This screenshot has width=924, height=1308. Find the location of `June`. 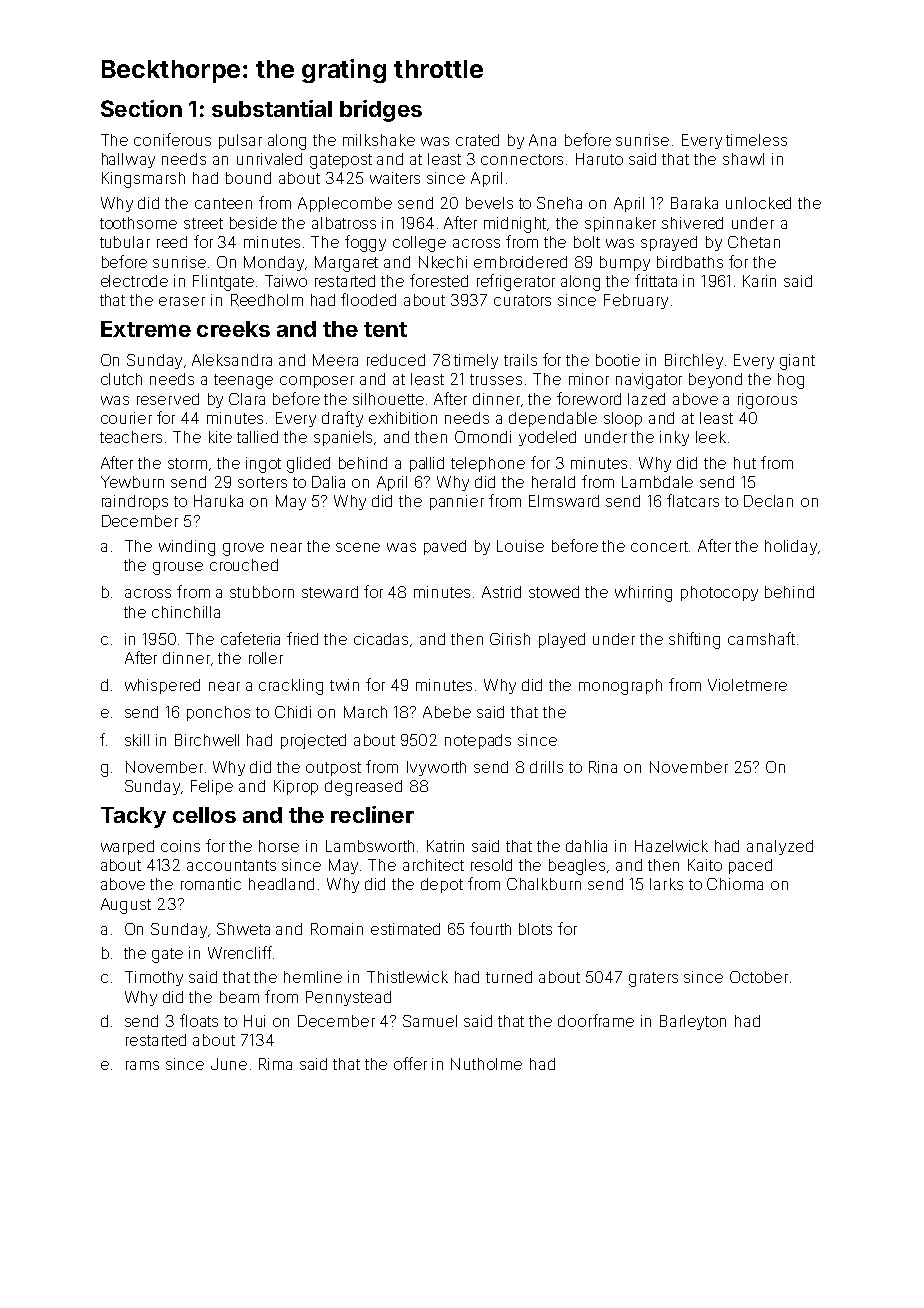

June is located at coordinates (229, 1064).
